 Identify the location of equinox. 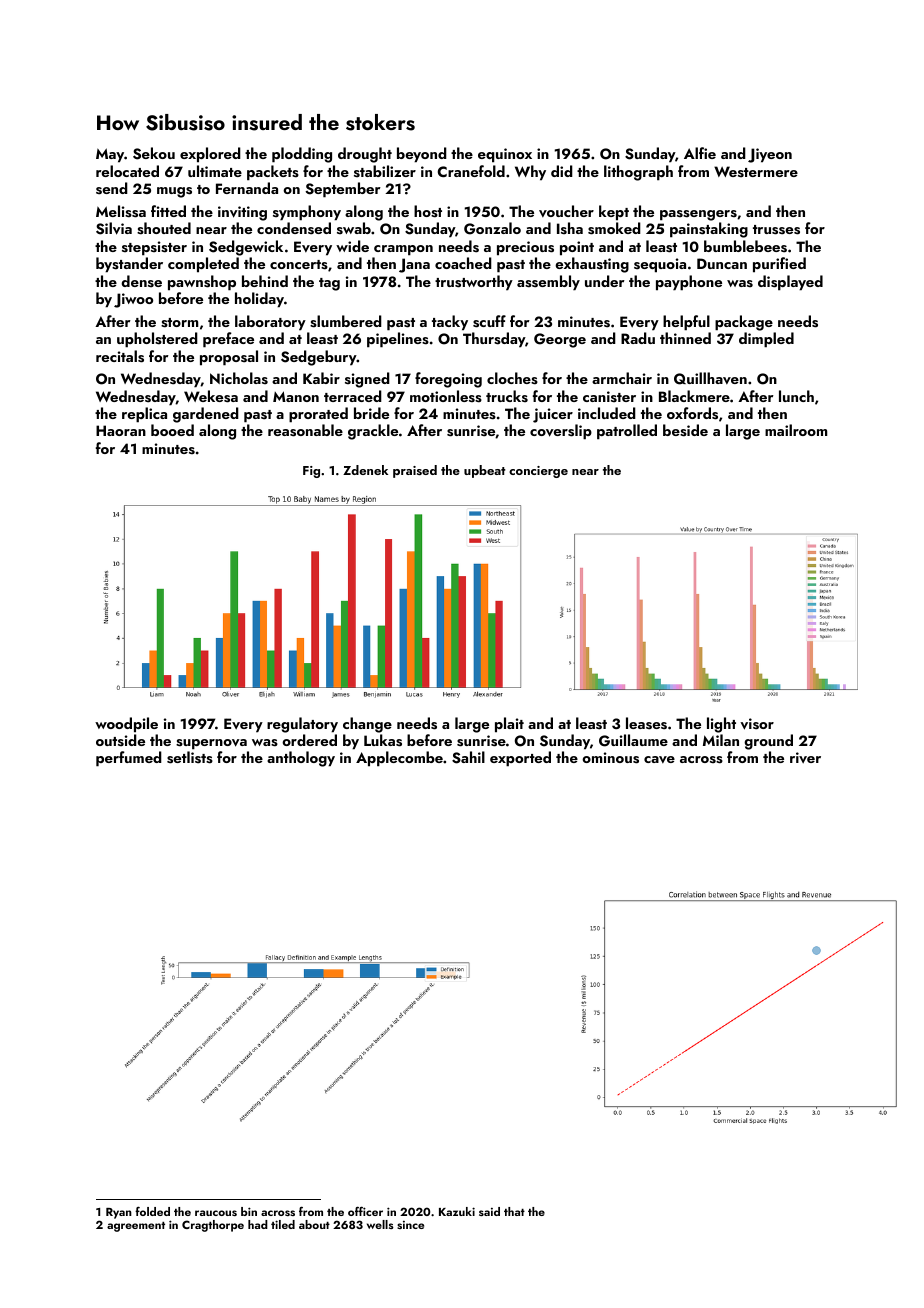
(505, 155).
